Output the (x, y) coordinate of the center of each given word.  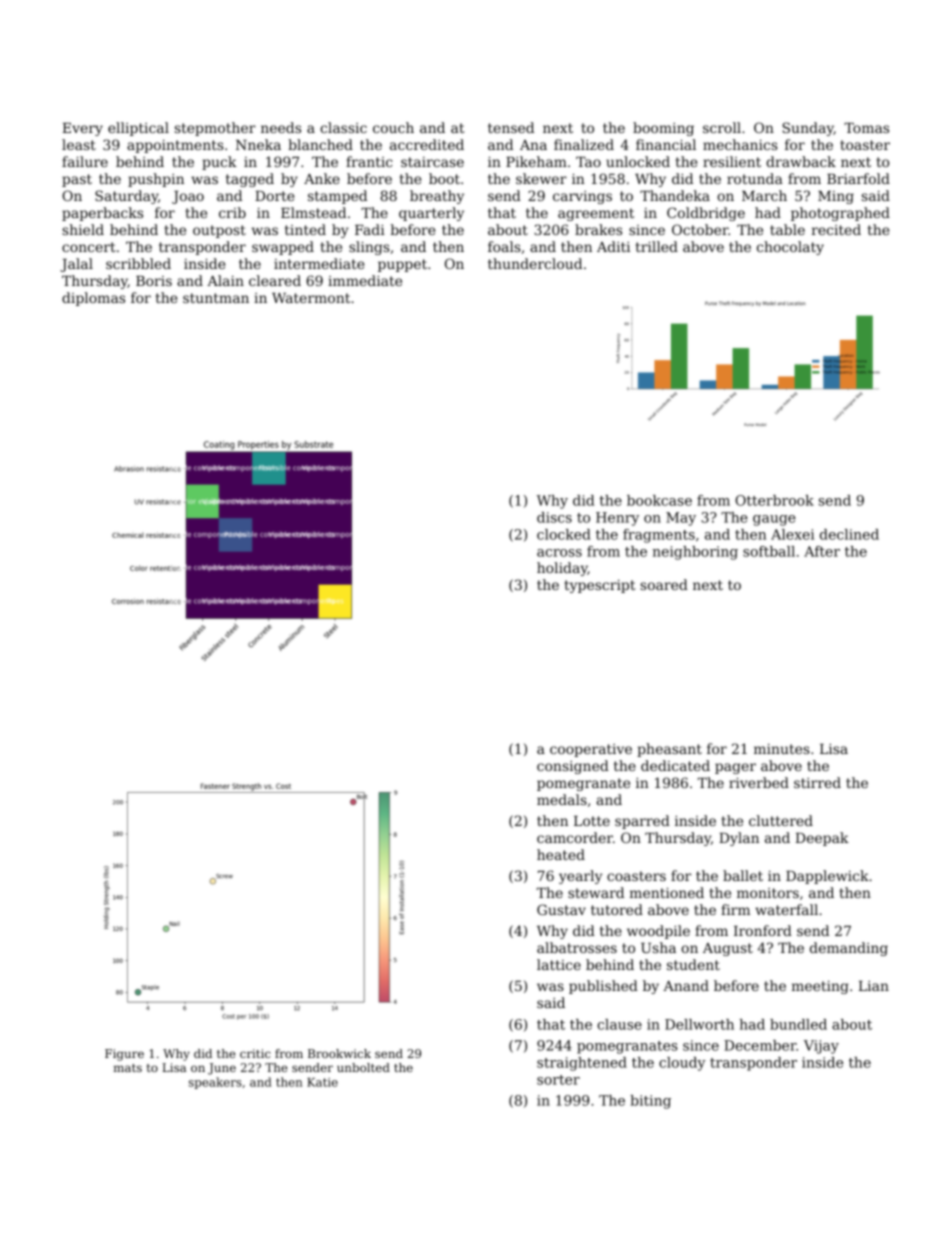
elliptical (138, 129)
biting (650, 1102)
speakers (215, 1083)
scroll (722, 127)
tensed (511, 127)
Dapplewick (827, 877)
